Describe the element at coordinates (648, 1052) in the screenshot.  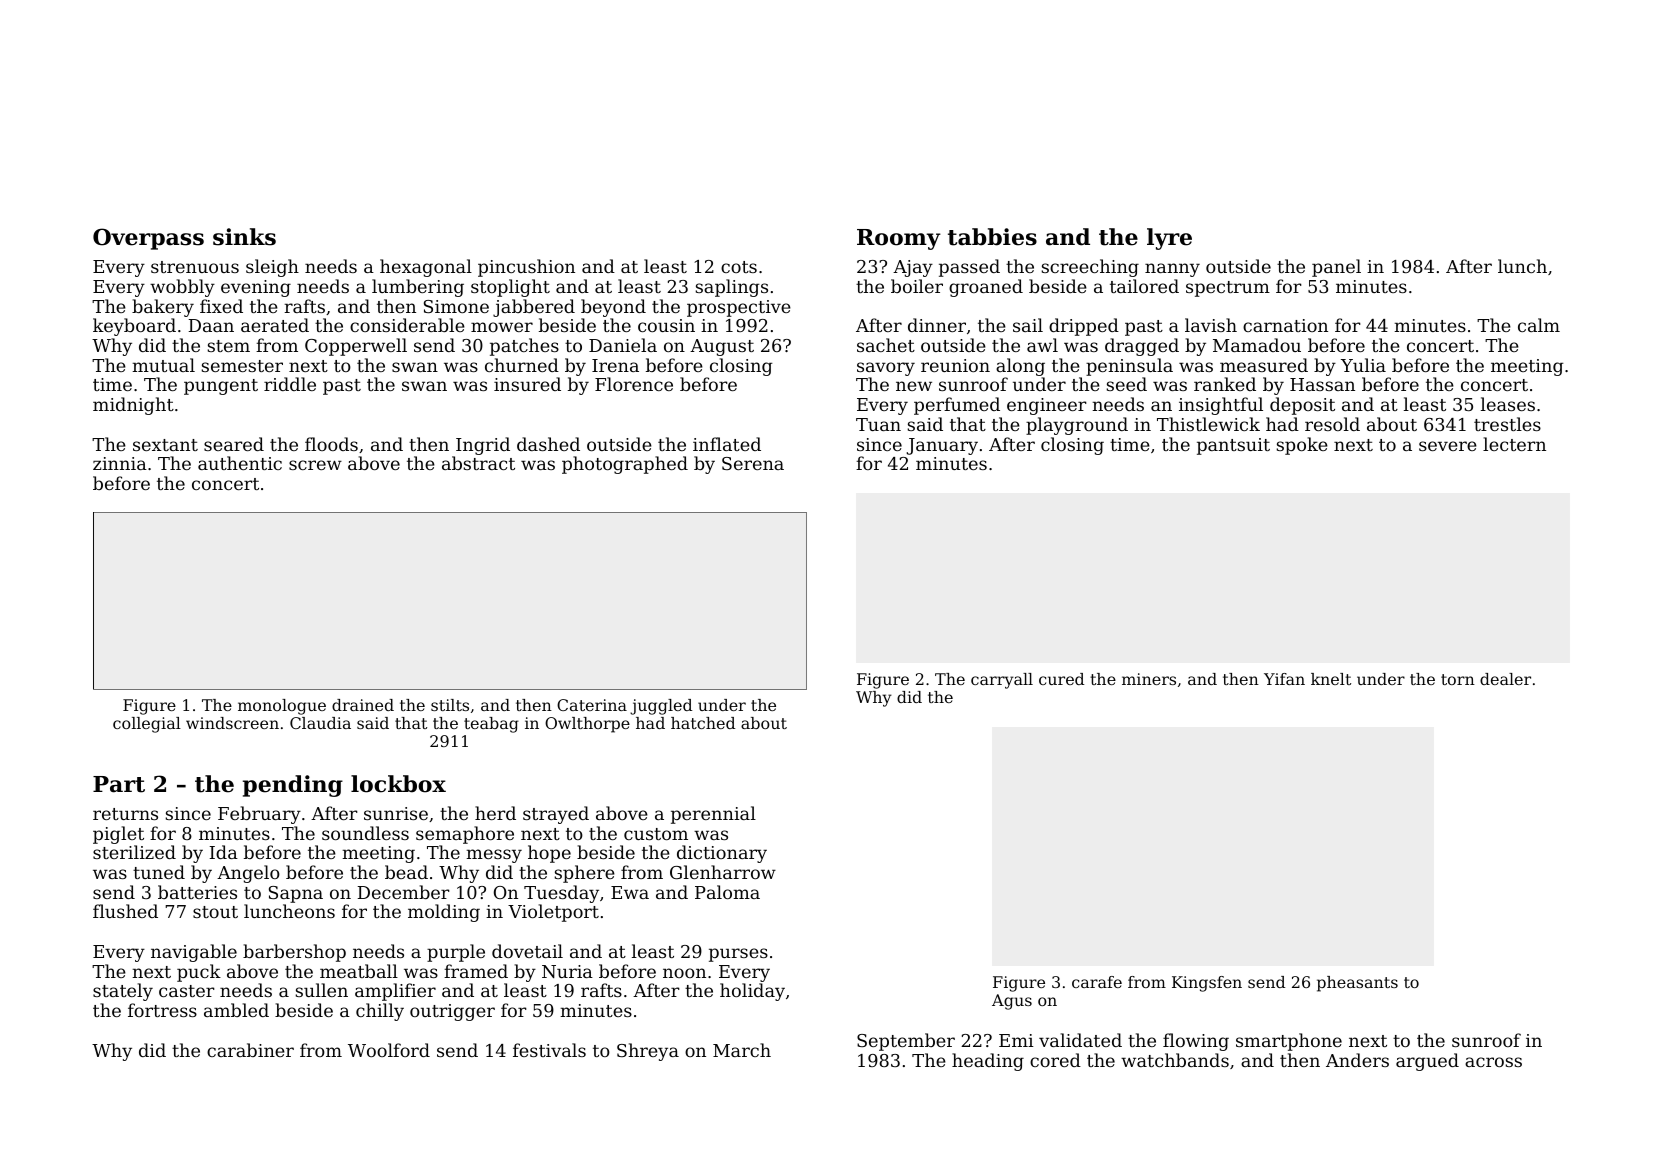
I see `Shreya` at that location.
